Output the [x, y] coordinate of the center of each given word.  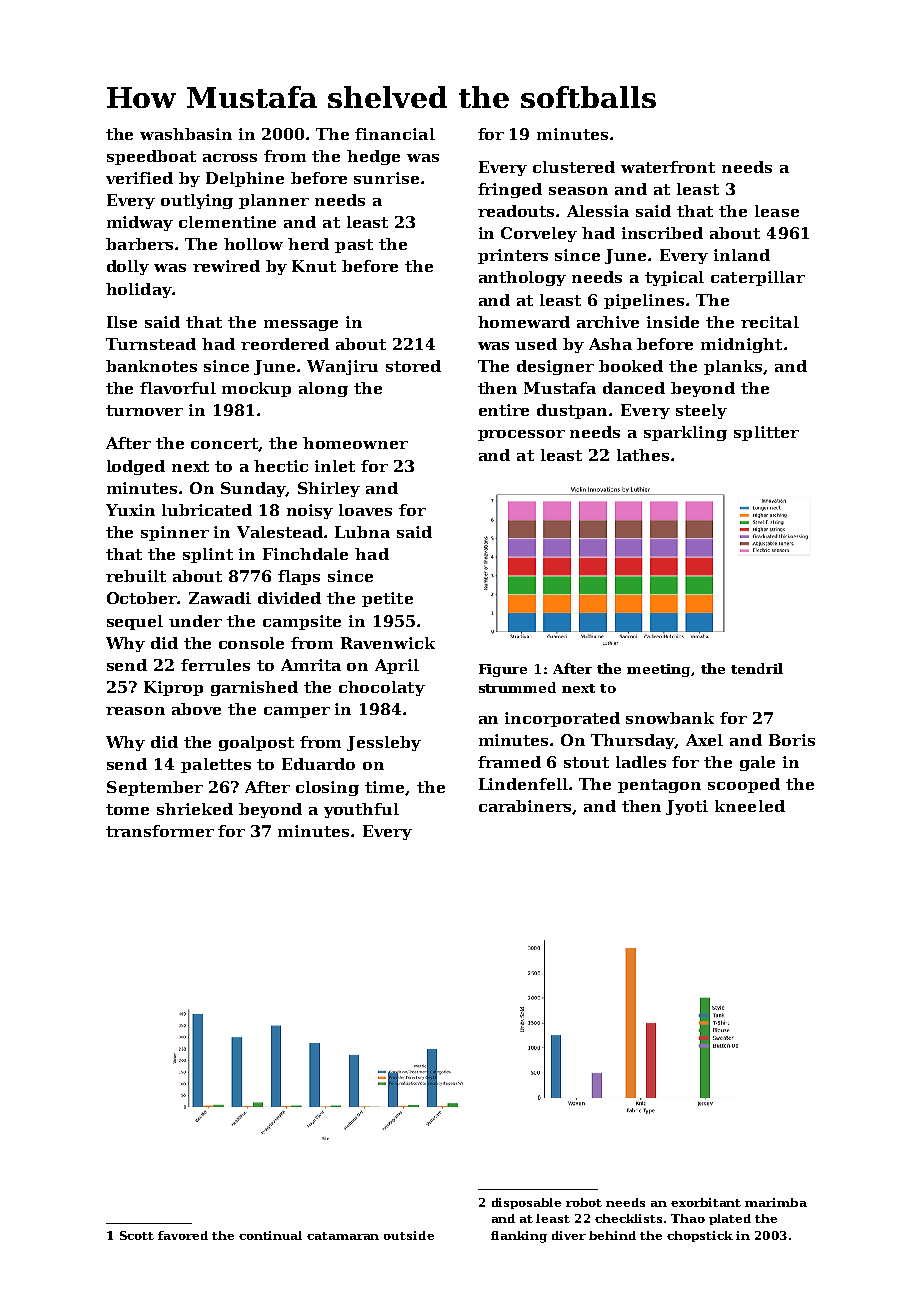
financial [395, 134]
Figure [503, 670]
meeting [658, 670]
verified [139, 178]
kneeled [750, 806]
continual [270, 1235]
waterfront [668, 167]
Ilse [122, 322]
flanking [519, 1237]
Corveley [539, 234]
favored [183, 1235]
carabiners [525, 806]
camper [297, 712]
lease [777, 211]
